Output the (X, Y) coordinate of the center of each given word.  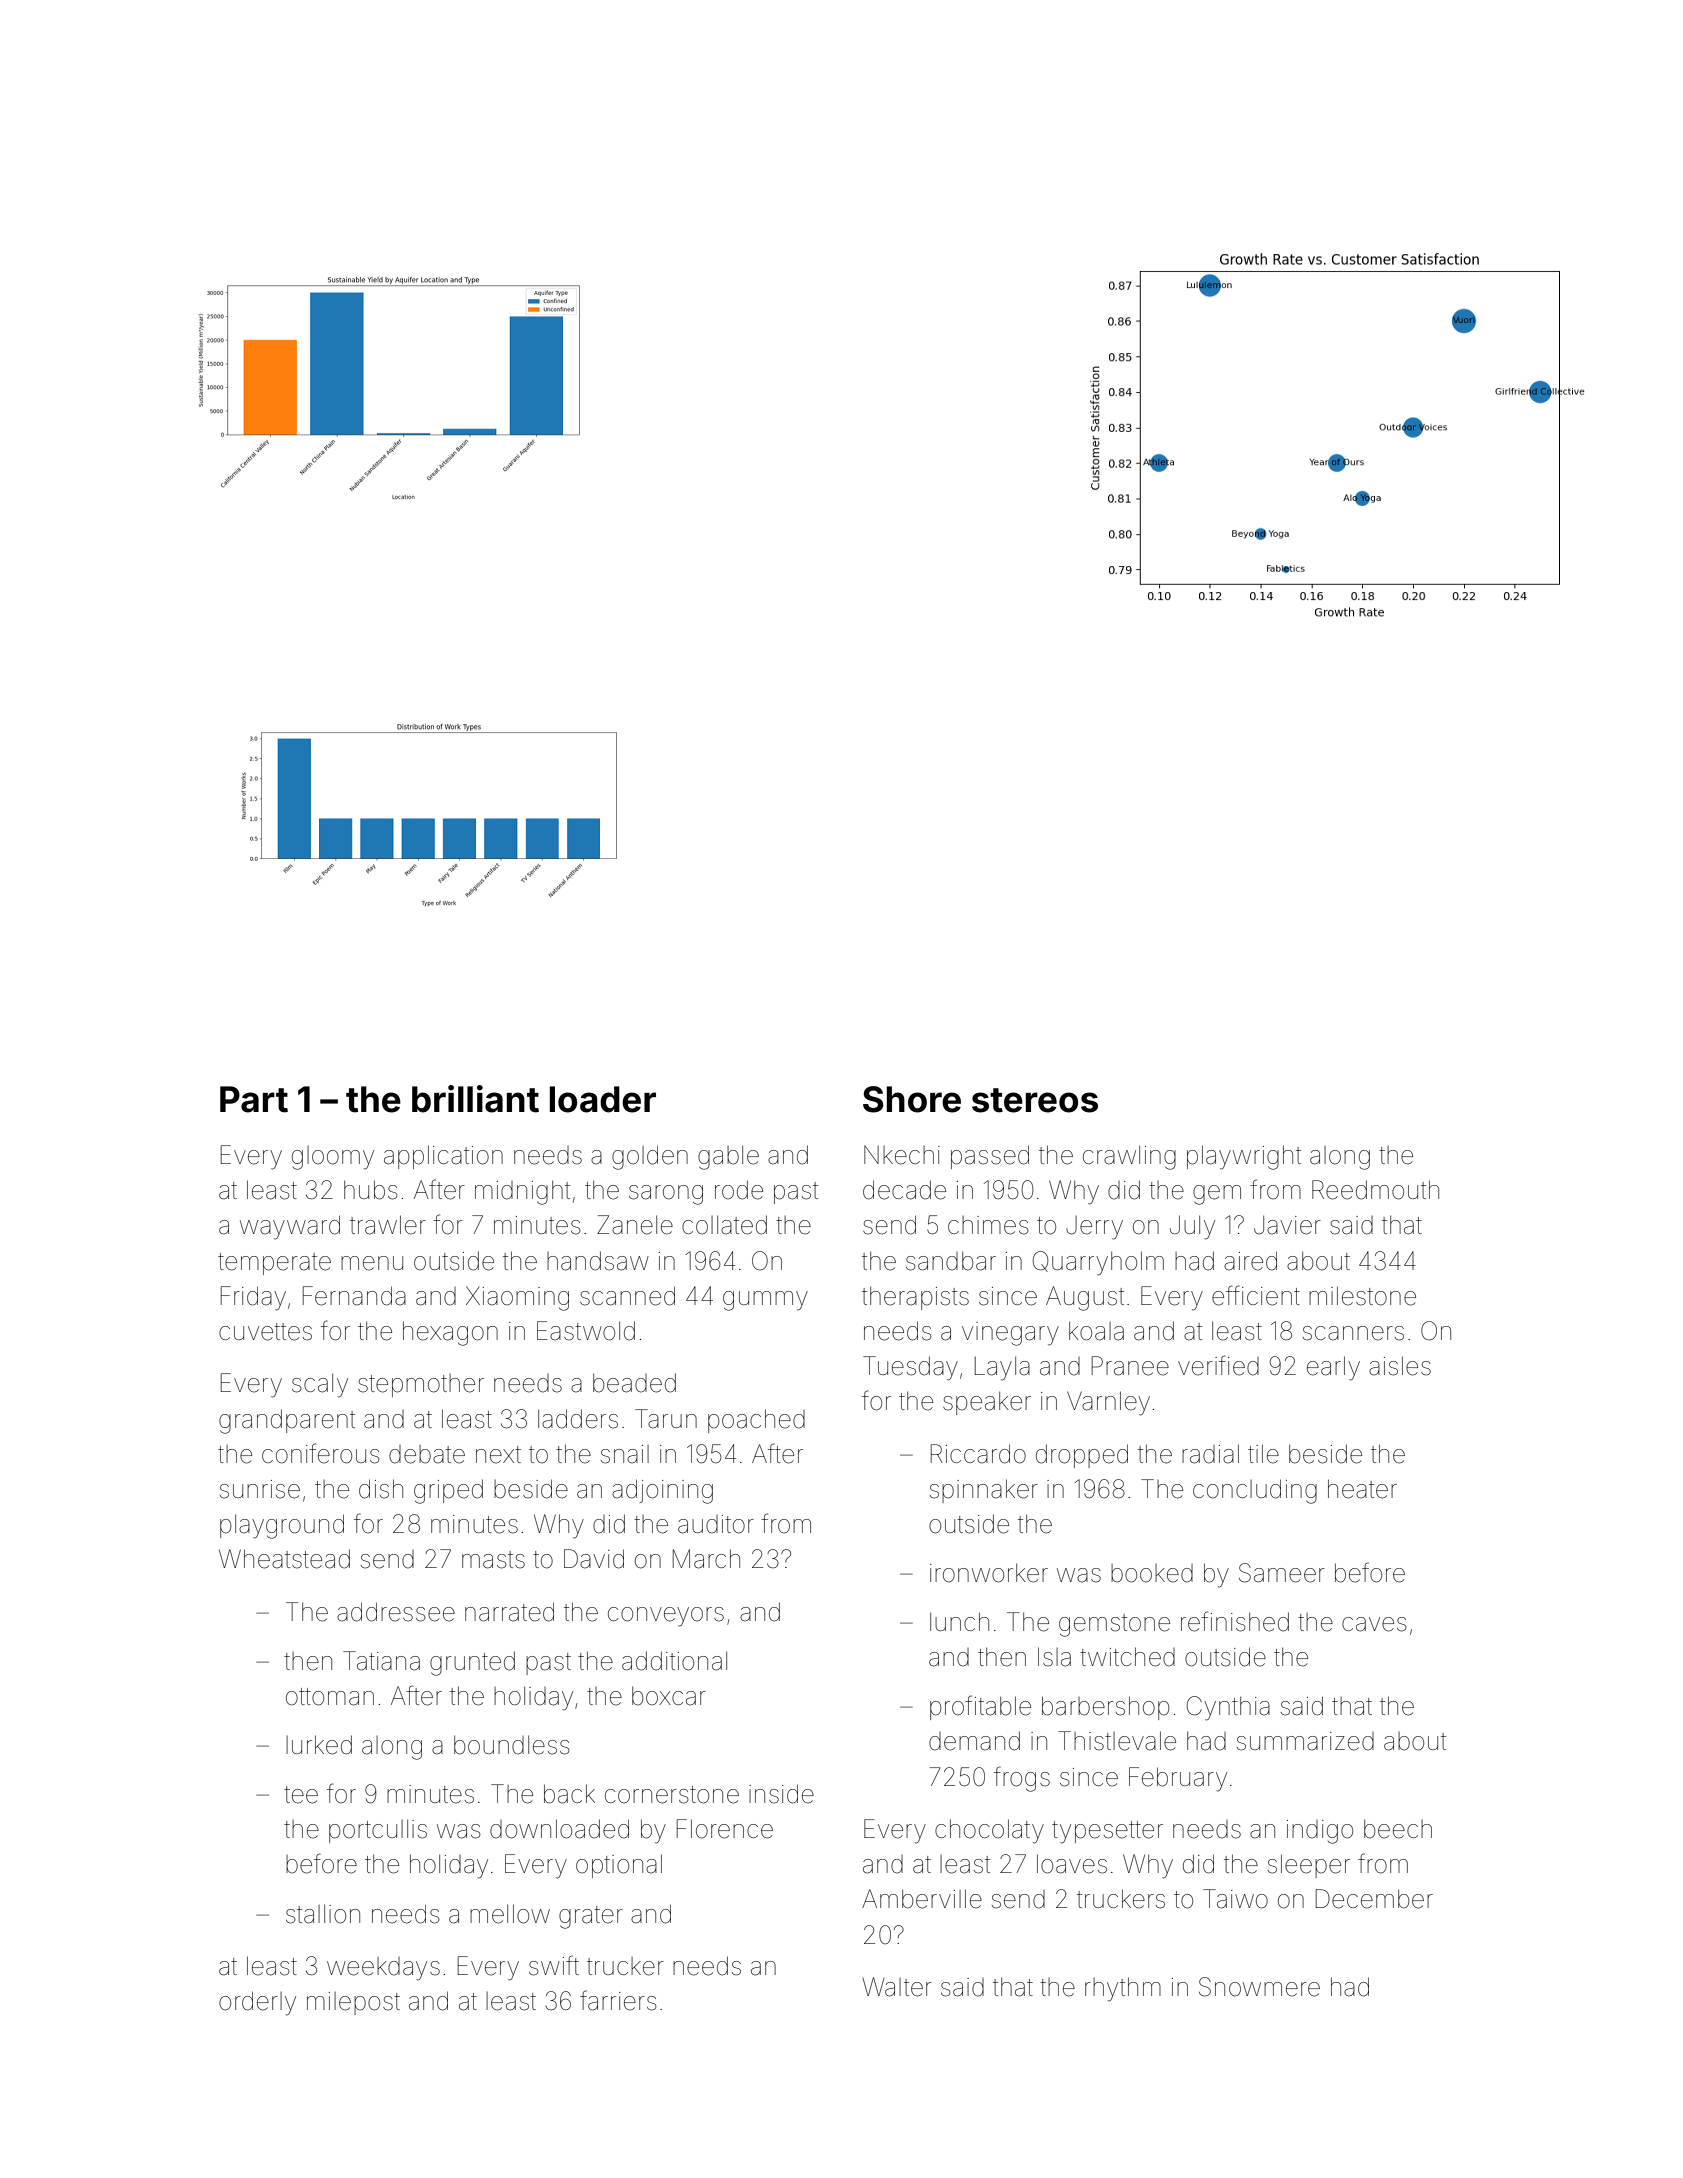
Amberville (922, 1899)
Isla (1054, 1657)
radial (1210, 1454)
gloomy (333, 1158)
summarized (1305, 1741)
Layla (1002, 1369)
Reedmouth (1375, 1190)
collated (724, 1225)
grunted (472, 1663)
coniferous (321, 1453)
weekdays (383, 1969)
